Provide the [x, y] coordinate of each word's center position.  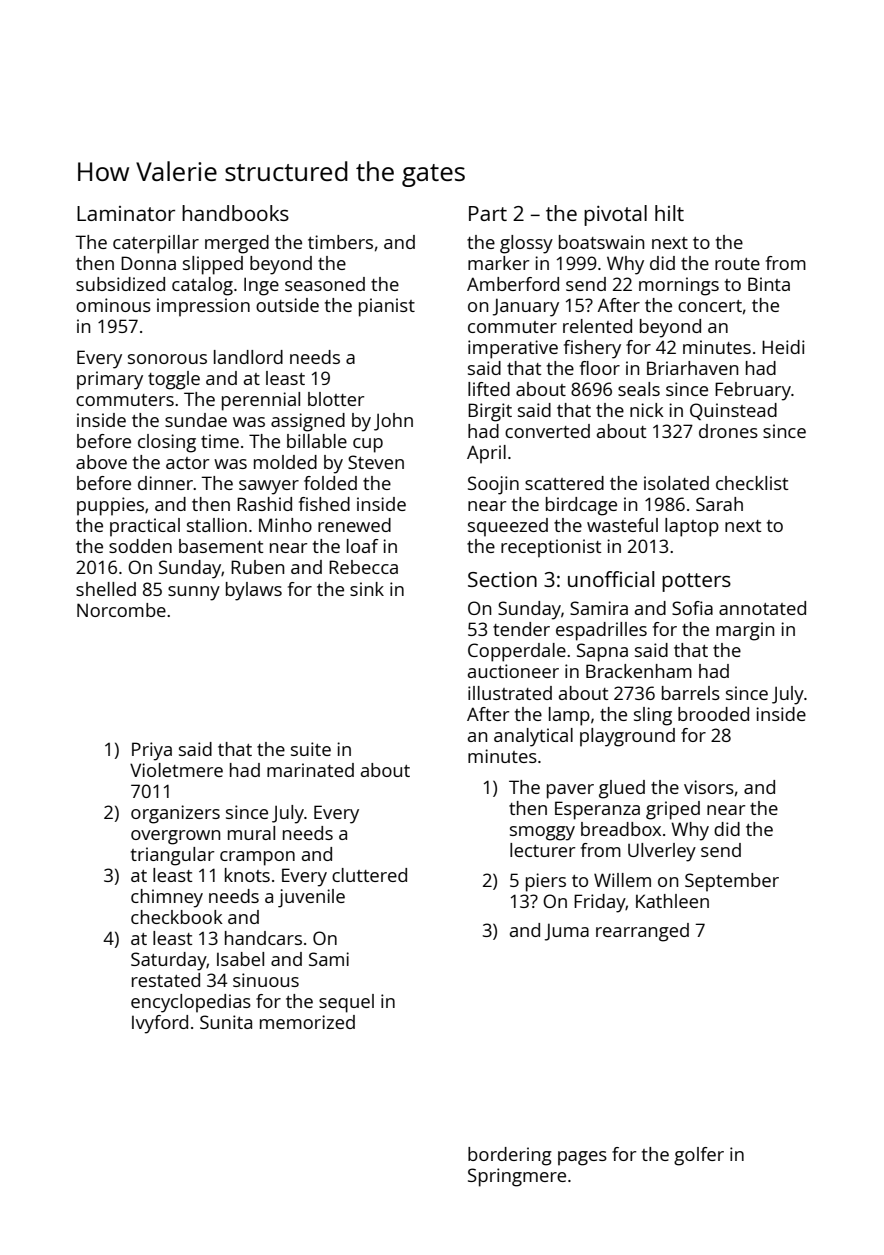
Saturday [169, 961]
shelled [106, 589]
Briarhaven [692, 368]
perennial [261, 401]
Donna [148, 263]
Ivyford [160, 1024]
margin [745, 631]
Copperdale [517, 652]
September [732, 882]
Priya [152, 751]
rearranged [642, 932]
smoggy [542, 833]
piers [546, 882]
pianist [387, 307]
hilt [669, 213]
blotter [336, 399]
